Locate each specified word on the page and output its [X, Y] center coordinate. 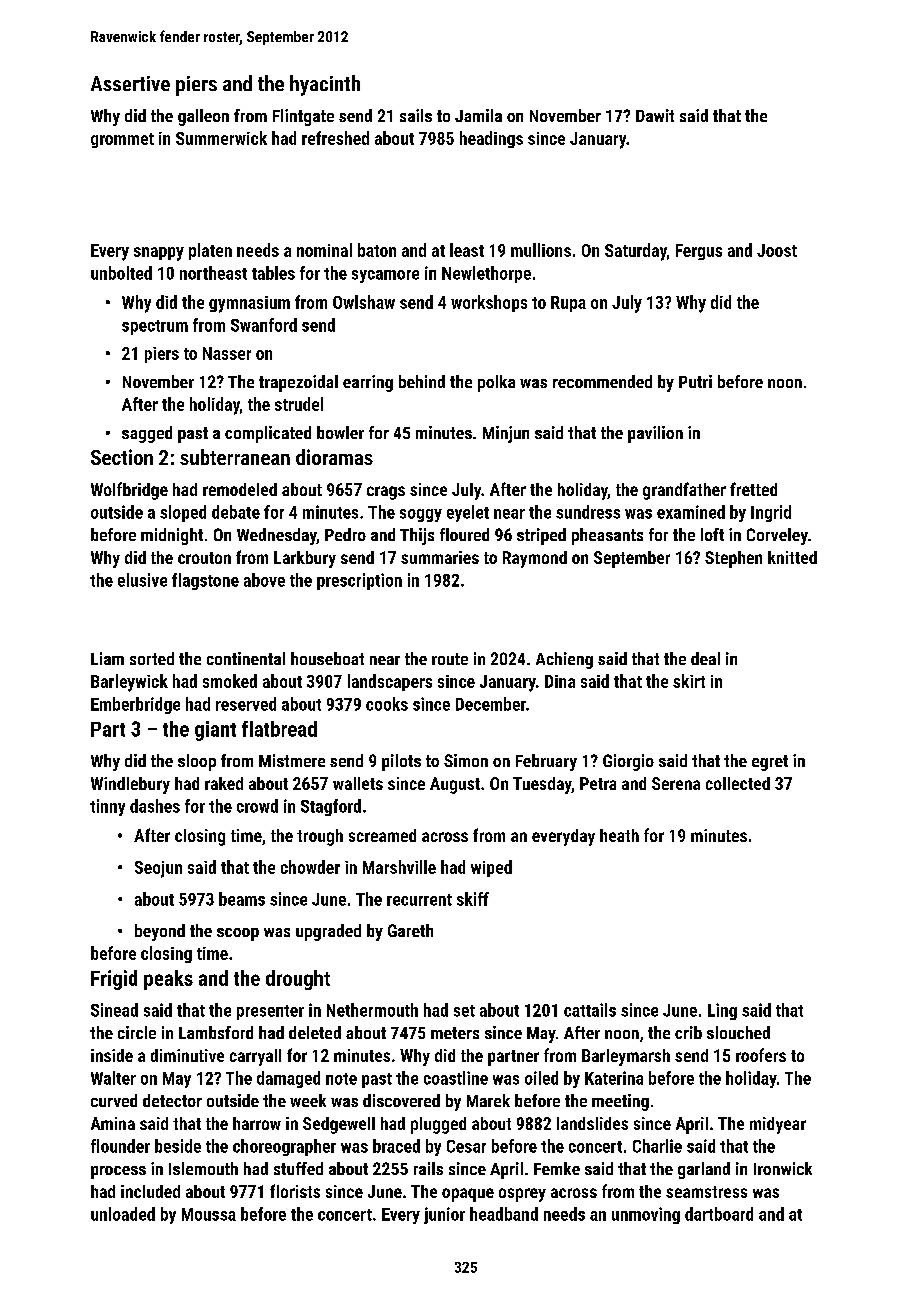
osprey [522, 1195]
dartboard [719, 1214]
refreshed [335, 138]
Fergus [699, 252]
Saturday [636, 252]
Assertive [130, 83]
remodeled [240, 489]
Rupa [568, 304]
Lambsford [216, 1032]
